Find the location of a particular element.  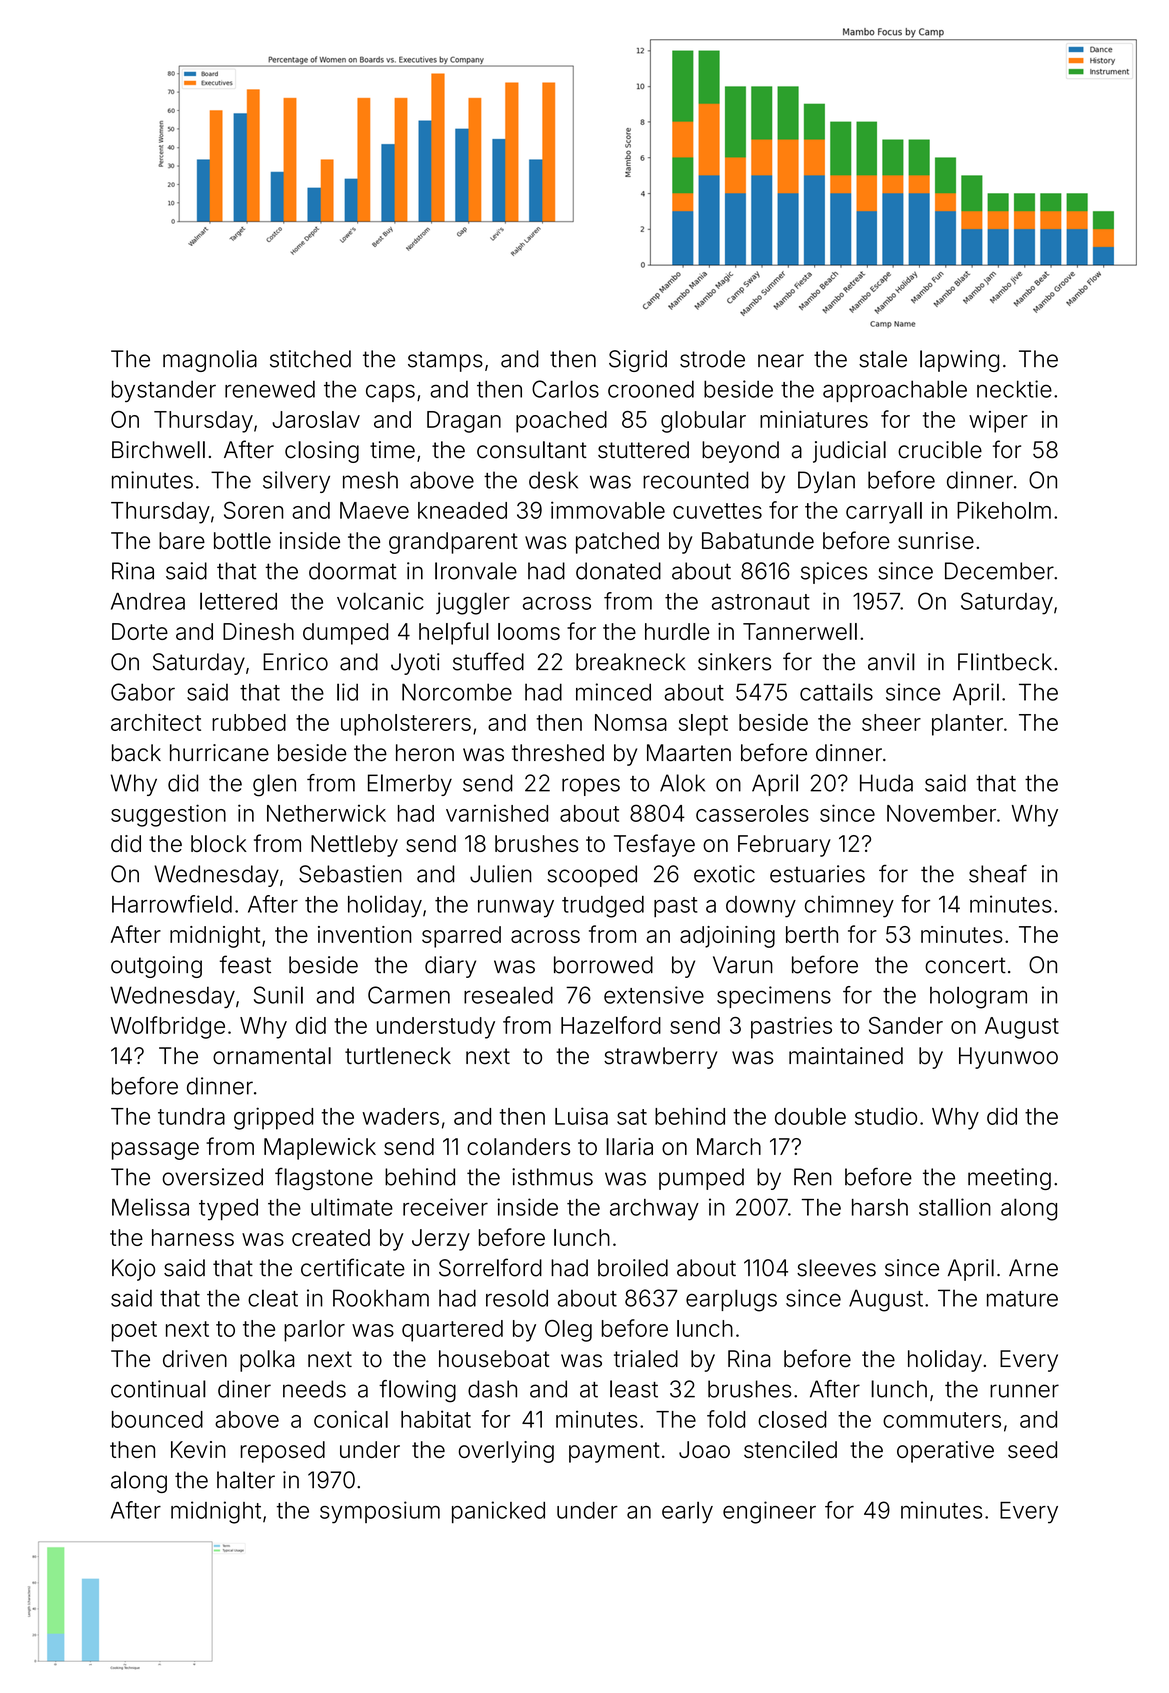

hologram is located at coordinates (978, 997).
